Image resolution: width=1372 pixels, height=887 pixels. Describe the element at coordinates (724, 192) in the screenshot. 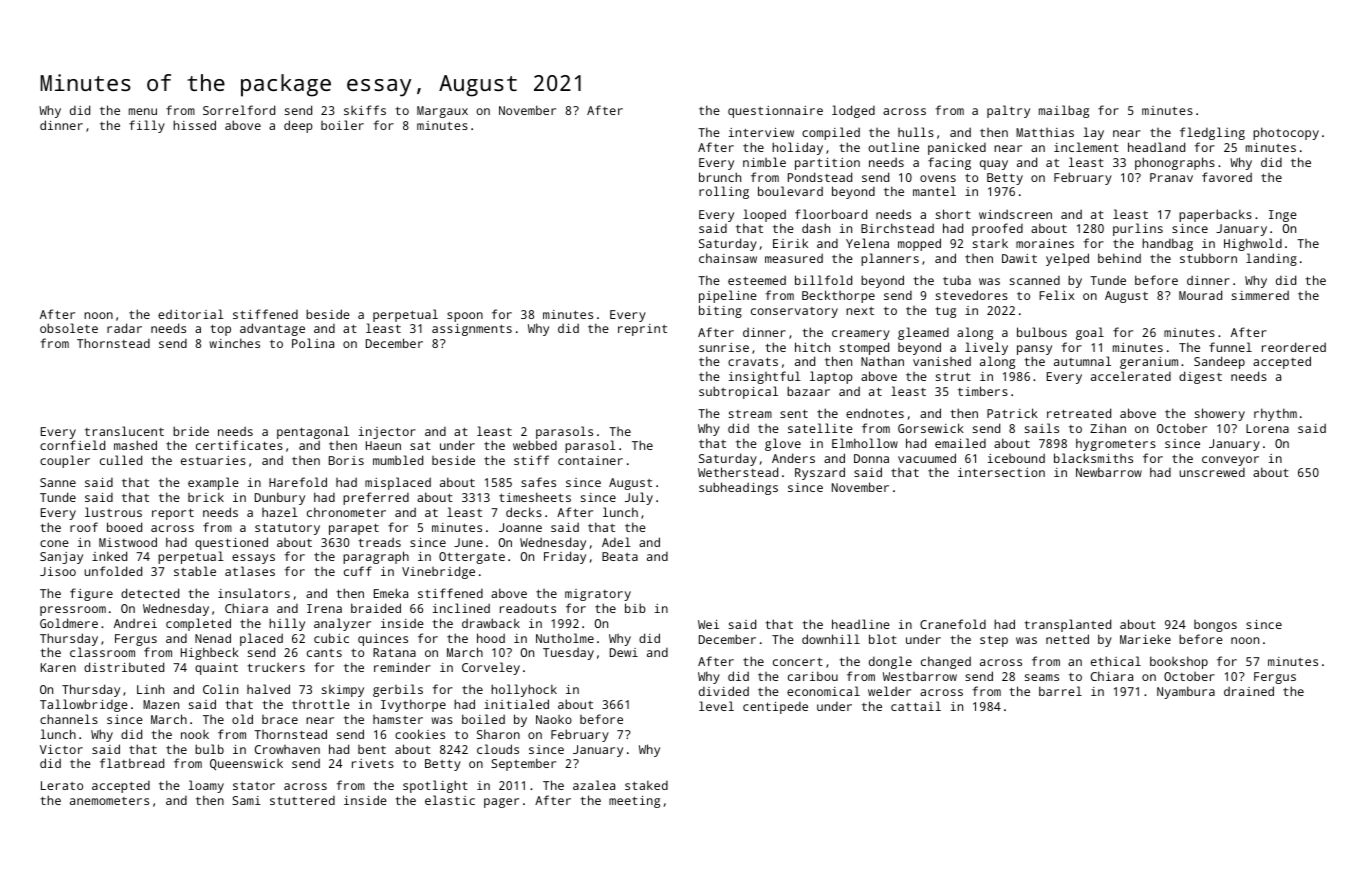

I see `rolling` at that location.
